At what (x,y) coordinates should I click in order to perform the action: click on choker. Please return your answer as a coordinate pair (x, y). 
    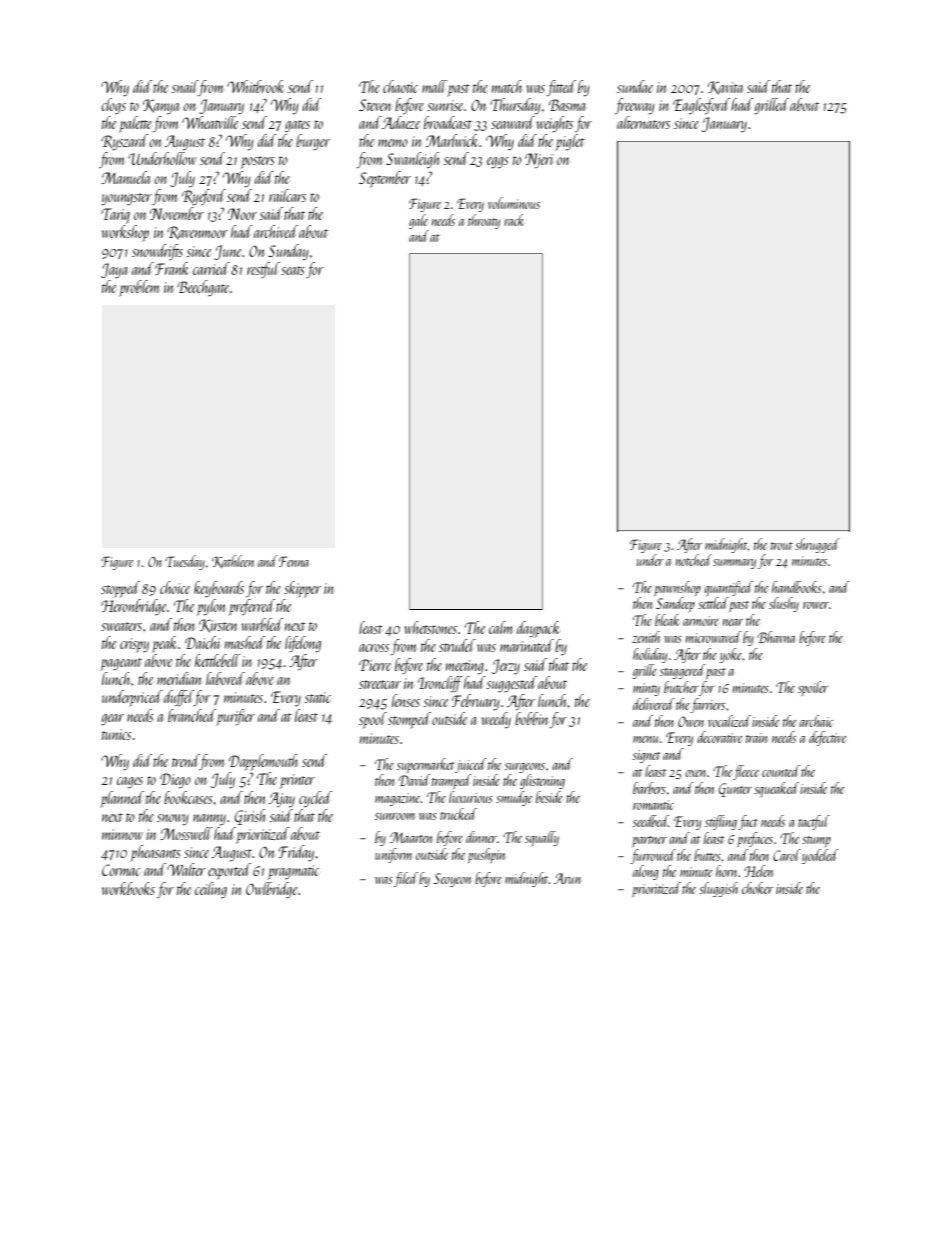
    Looking at the image, I should click on (757, 888).
